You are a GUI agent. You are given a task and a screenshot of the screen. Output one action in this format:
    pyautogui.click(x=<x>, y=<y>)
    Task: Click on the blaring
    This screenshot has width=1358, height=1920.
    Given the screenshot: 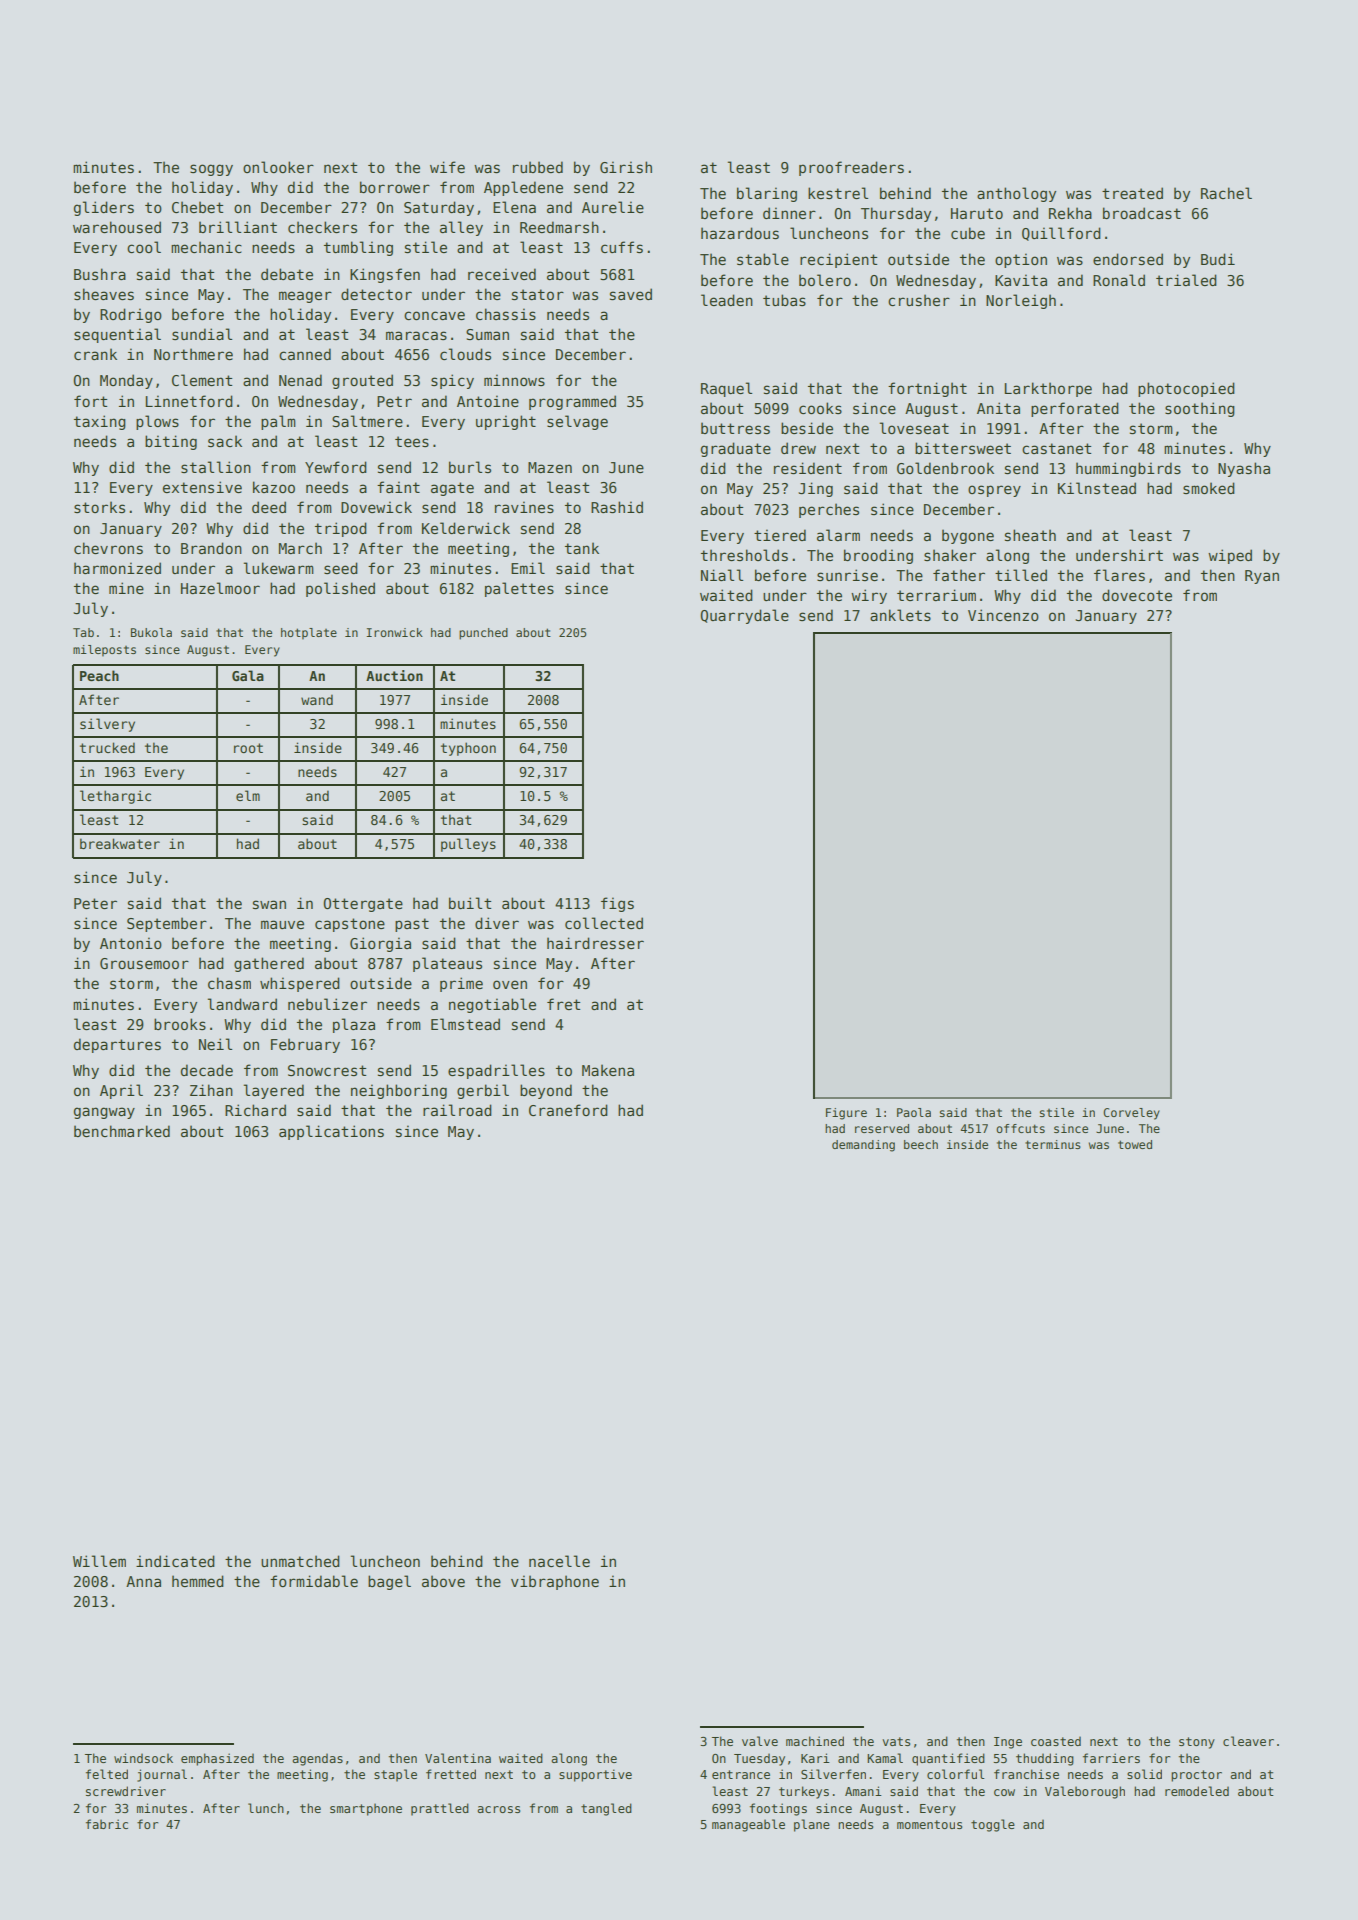 What is the action you would take?
    pyautogui.click(x=767, y=194)
